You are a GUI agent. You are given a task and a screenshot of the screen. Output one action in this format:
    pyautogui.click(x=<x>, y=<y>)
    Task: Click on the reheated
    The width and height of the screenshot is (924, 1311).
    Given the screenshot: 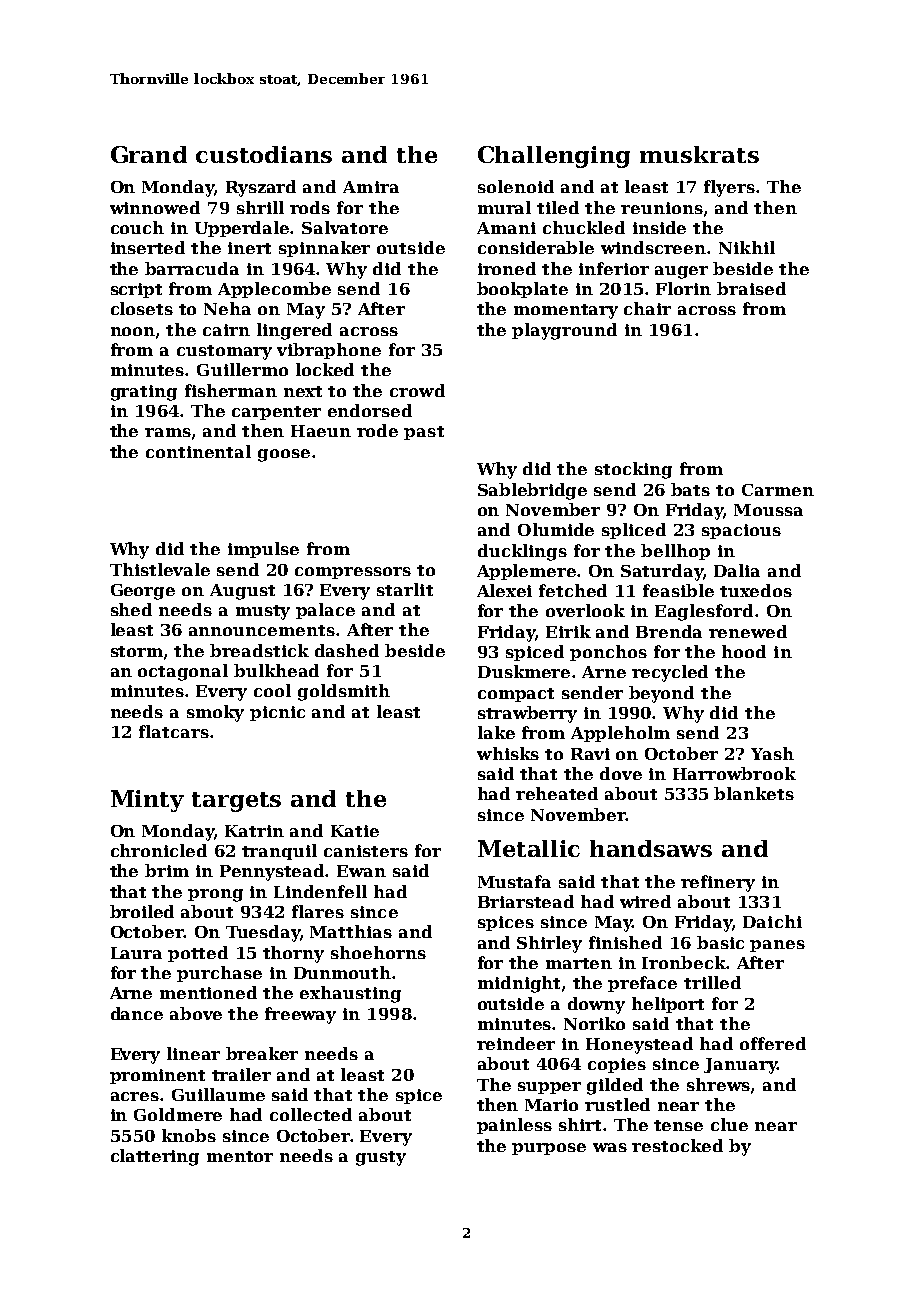 What is the action you would take?
    pyautogui.click(x=557, y=793)
